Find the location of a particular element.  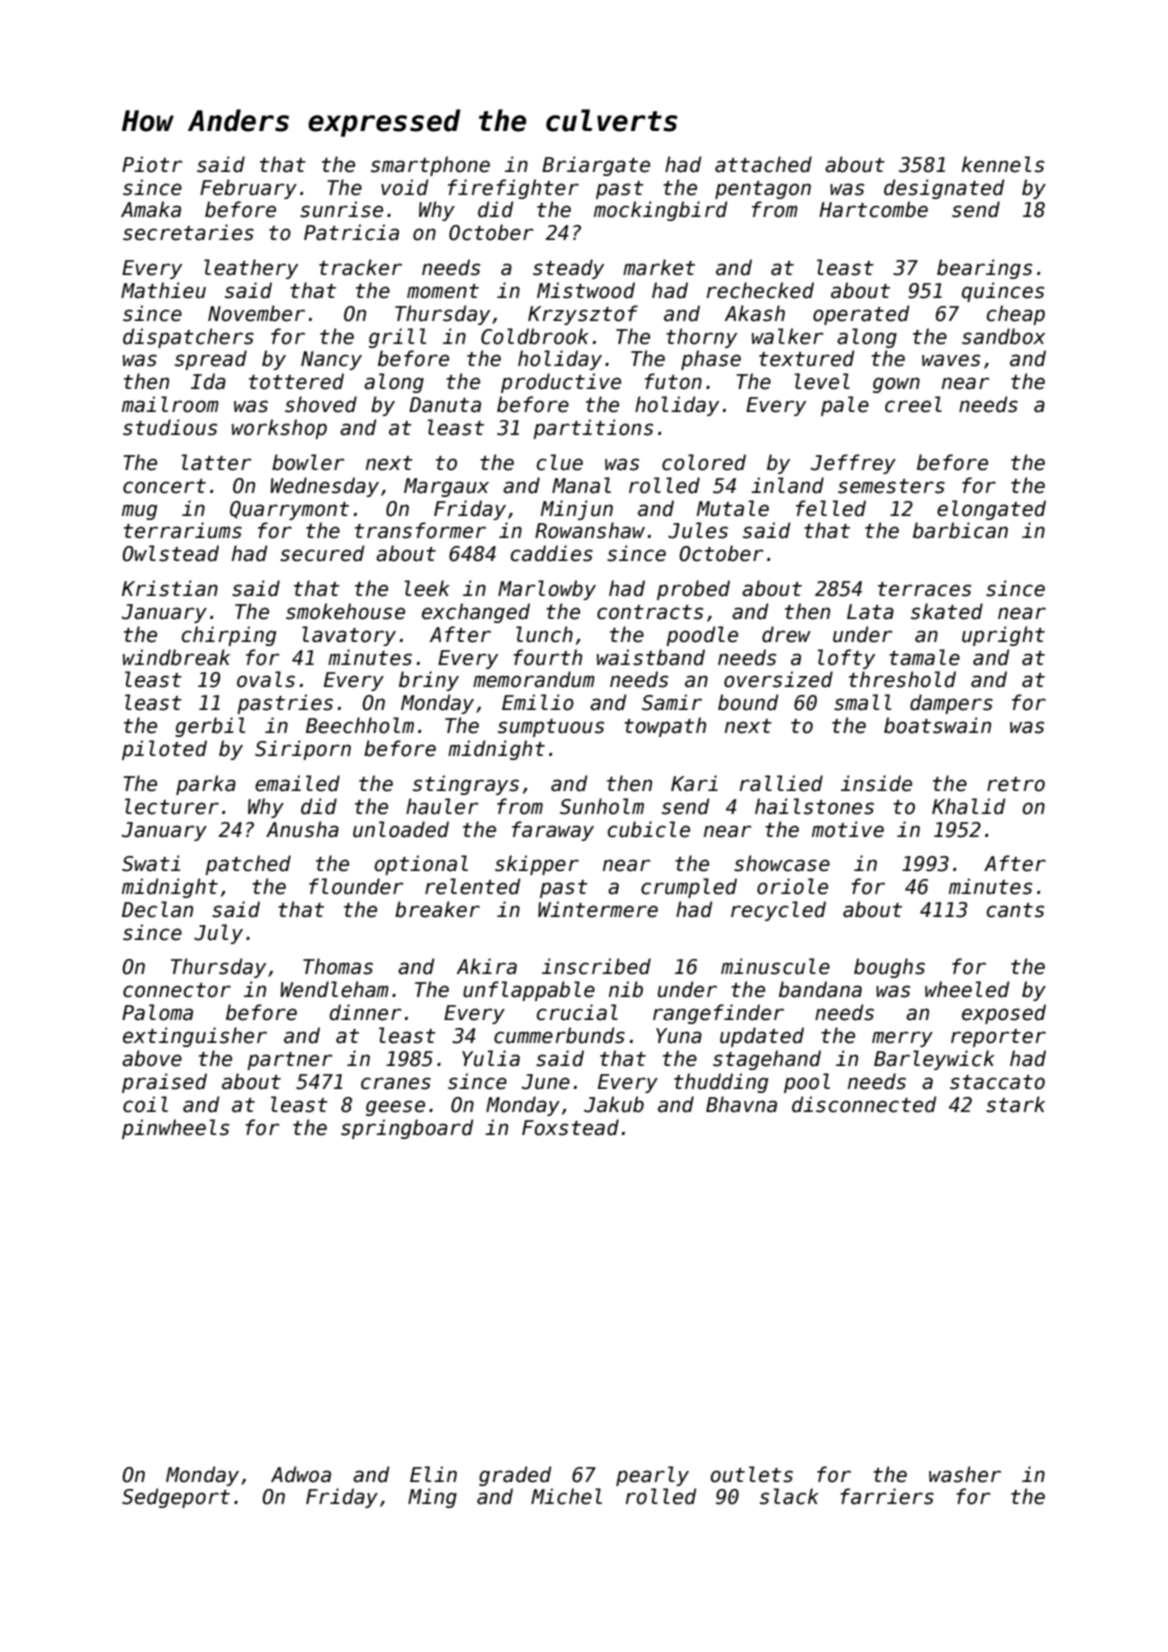

inland is located at coordinates (787, 485).
